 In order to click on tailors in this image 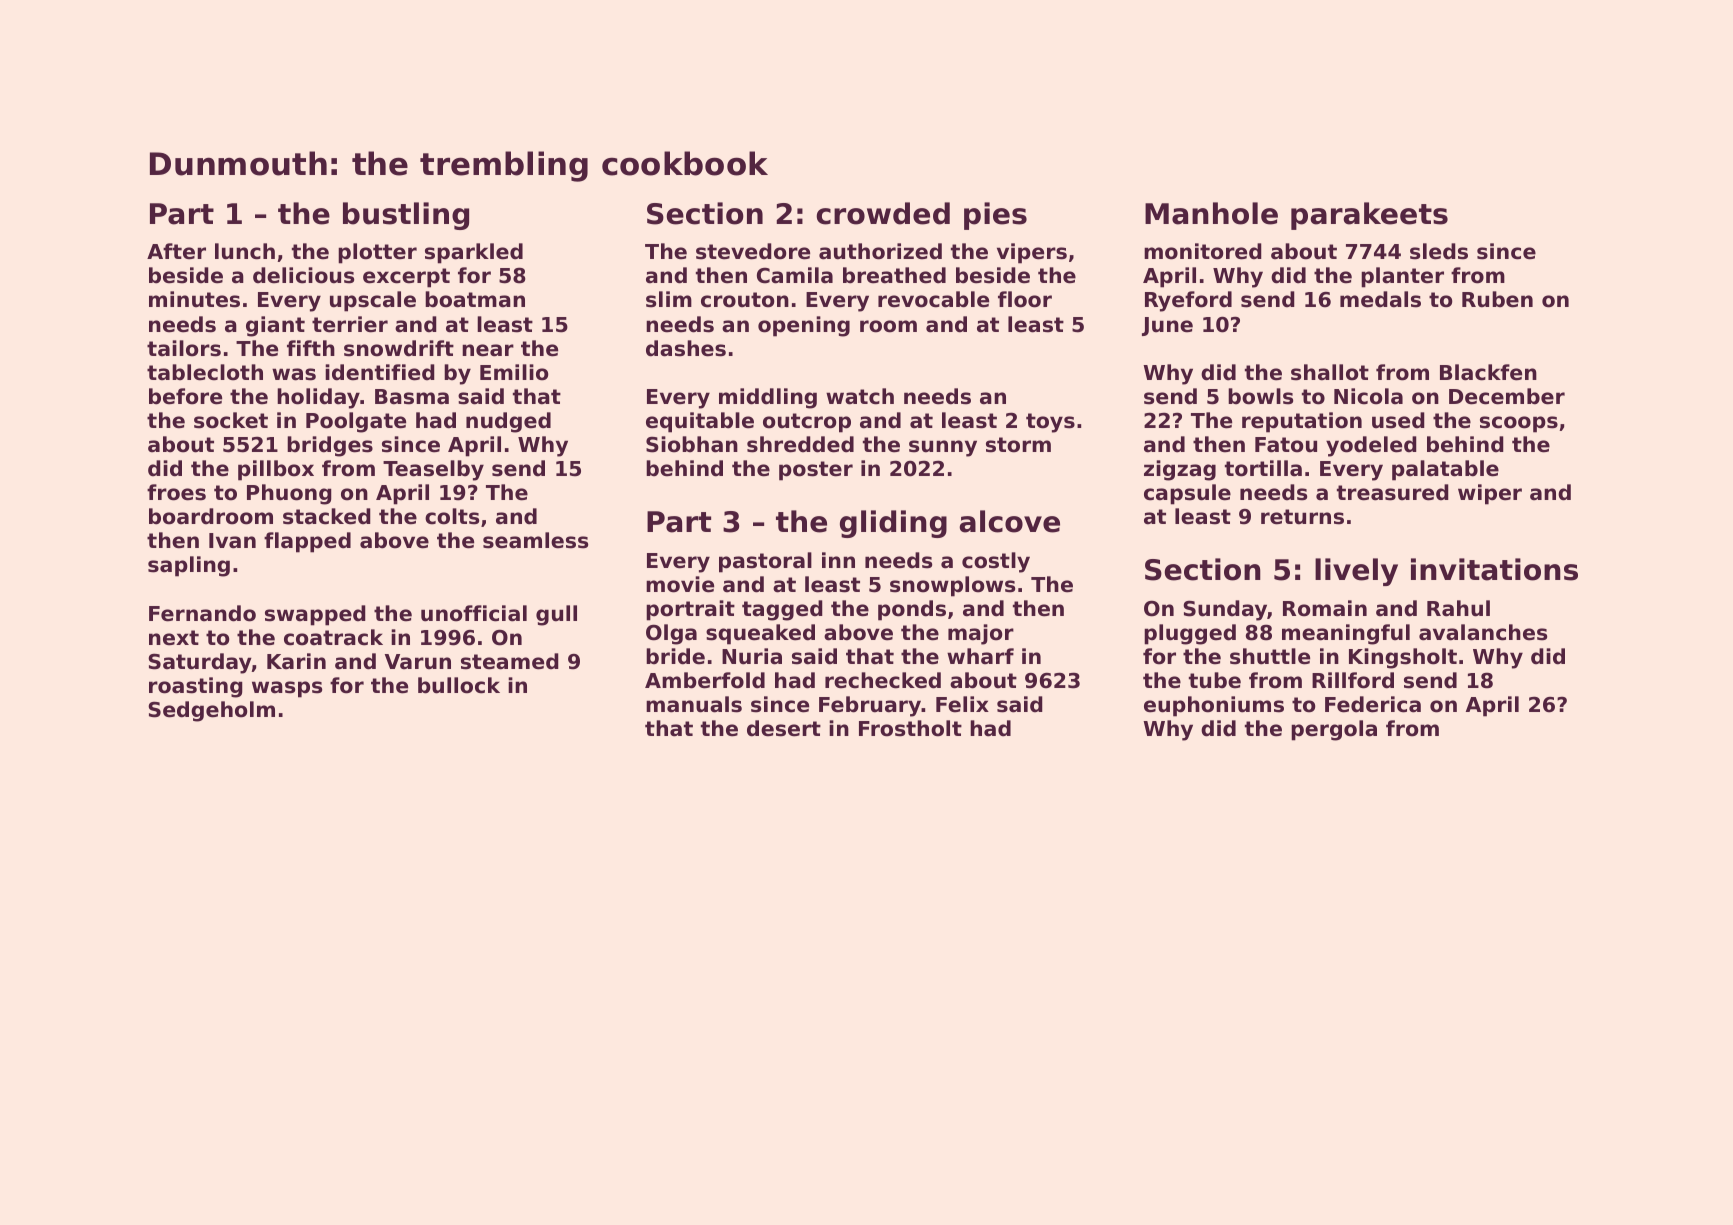, I will do `click(184, 348)`.
